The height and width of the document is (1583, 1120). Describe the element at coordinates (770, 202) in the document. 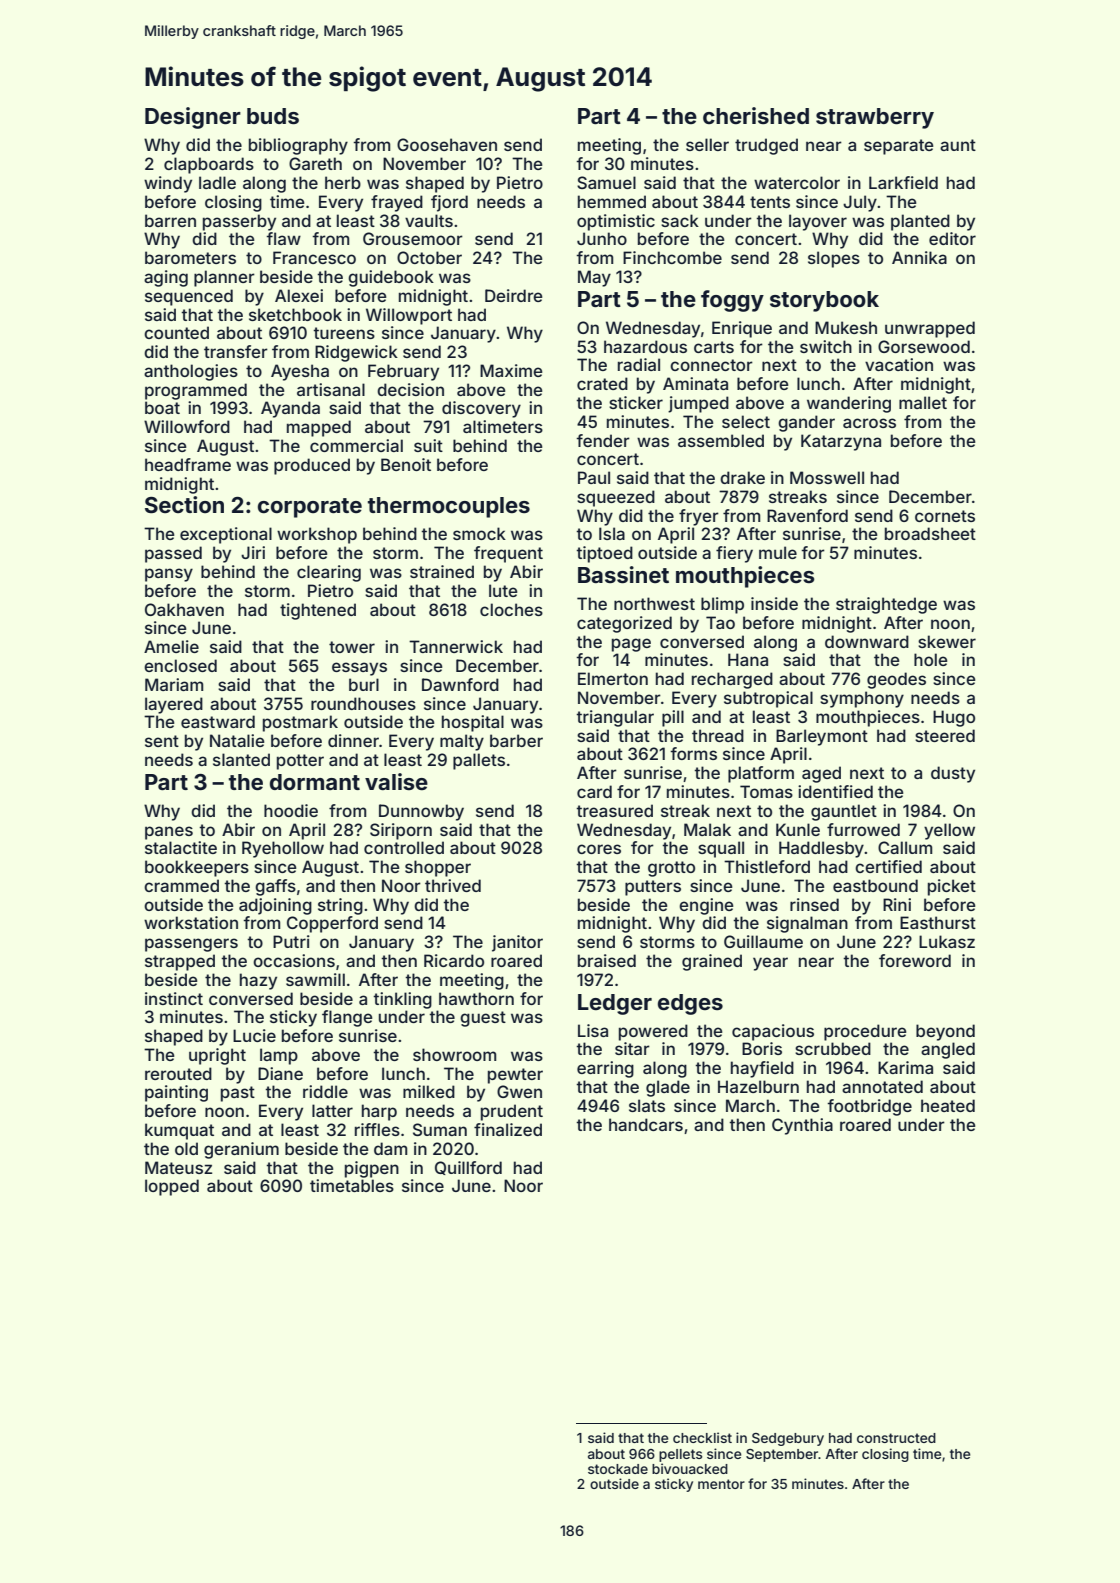

I see `tents` at that location.
